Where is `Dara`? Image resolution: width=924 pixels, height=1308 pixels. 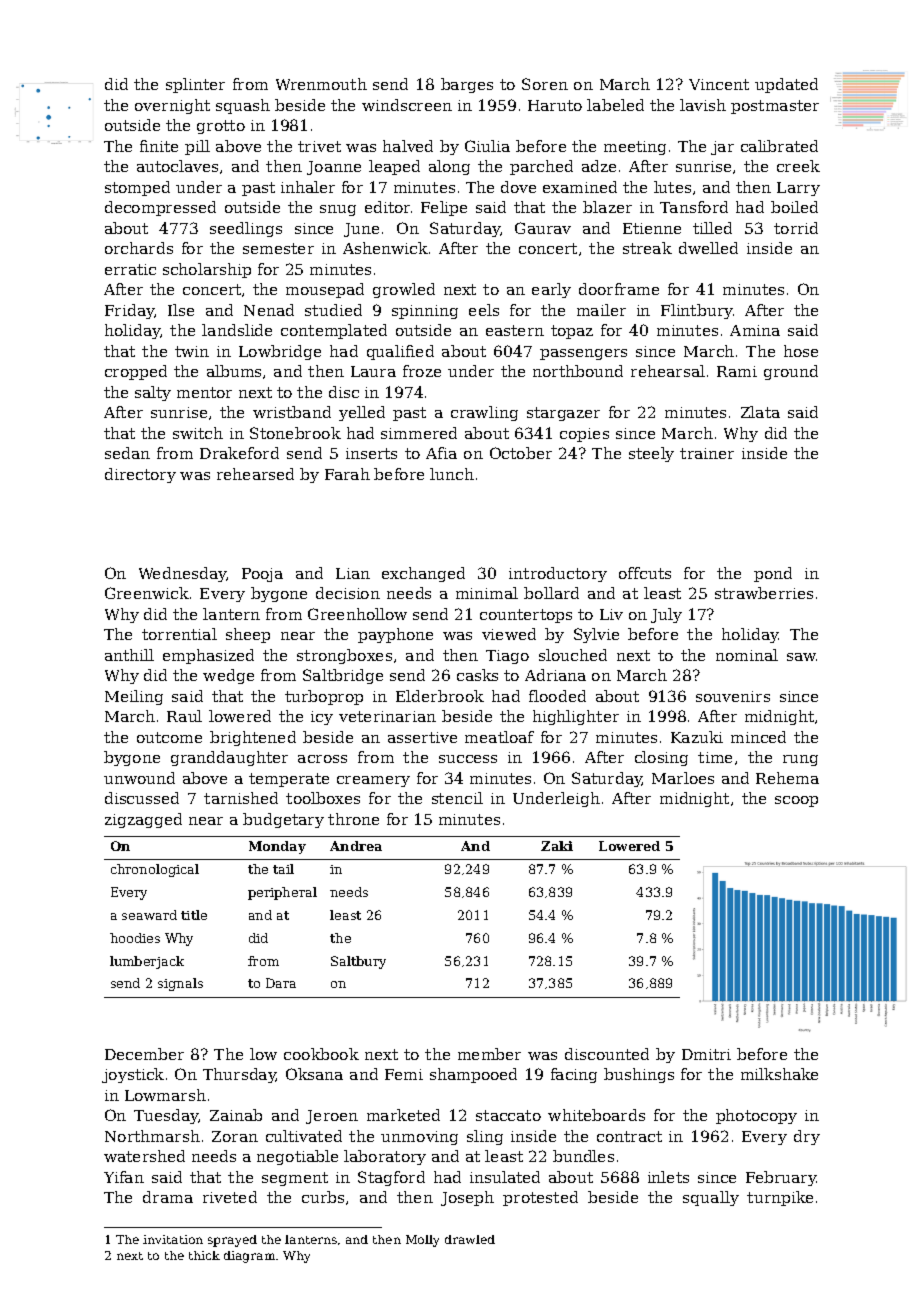 Dara is located at coordinates (281, 983).
